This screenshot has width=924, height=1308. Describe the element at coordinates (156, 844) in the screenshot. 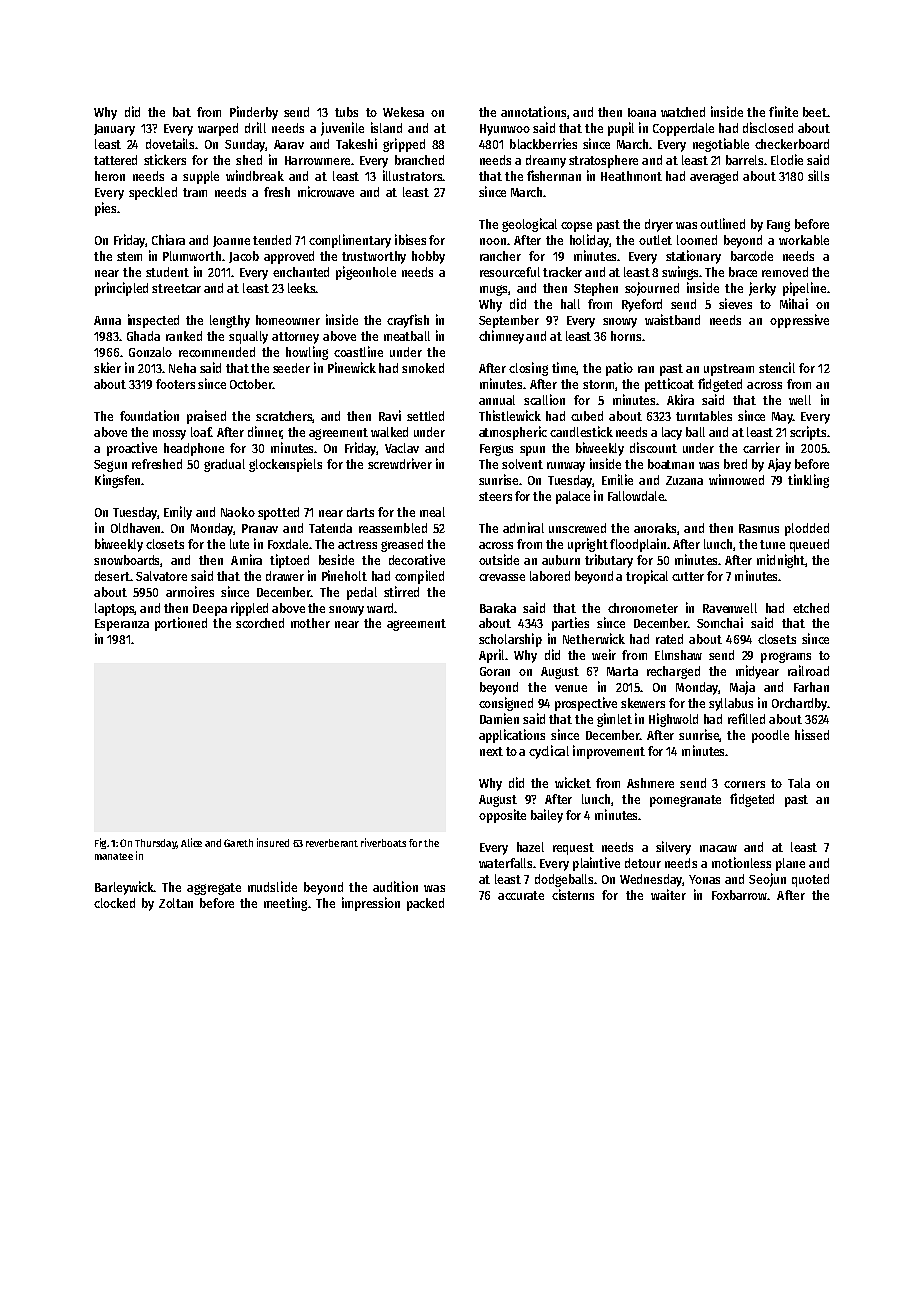

I see `Thursday` at that location.
